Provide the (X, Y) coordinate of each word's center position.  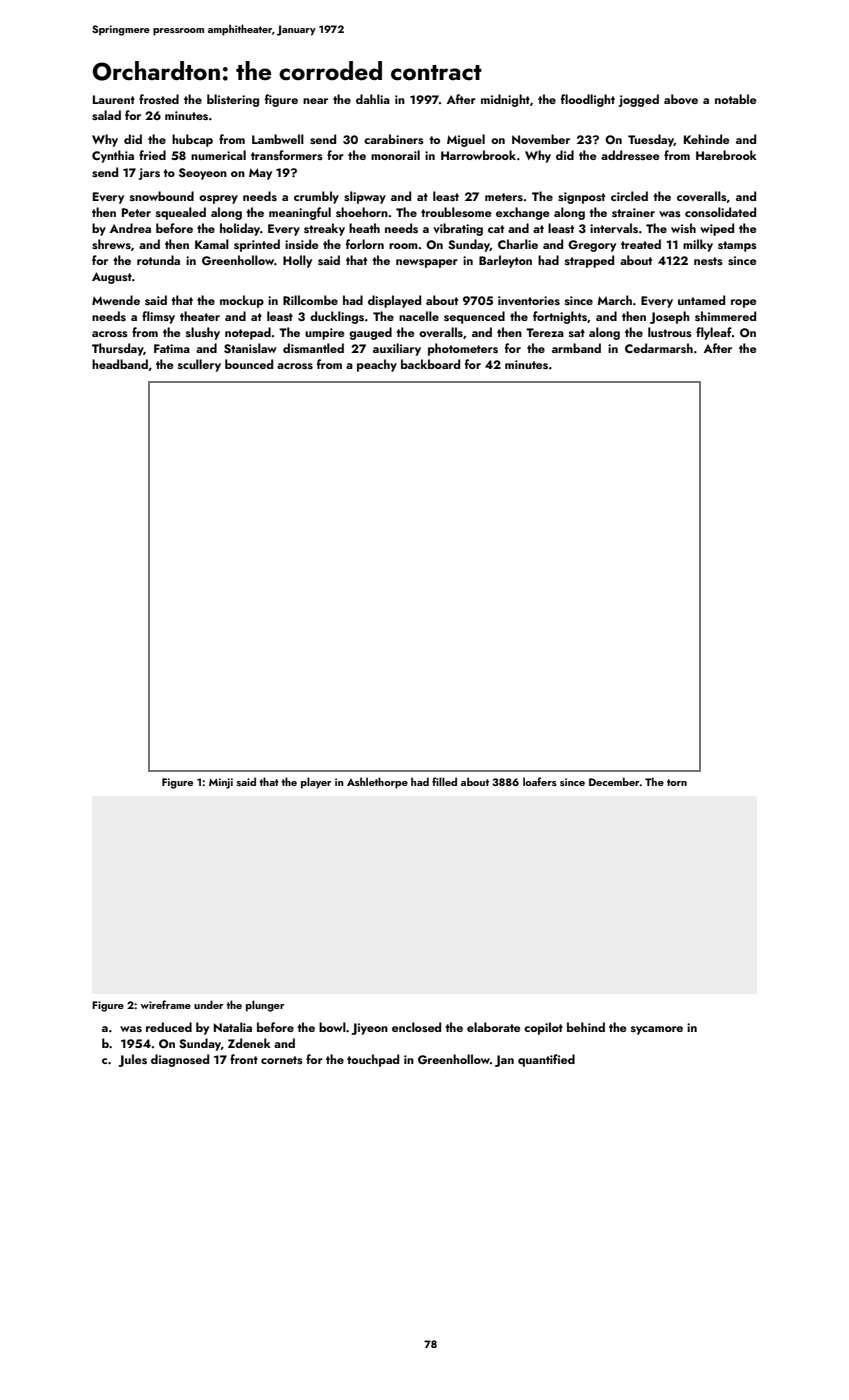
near (315, 101)
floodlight (588, 100)
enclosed (416, 1027)
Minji (221, 783)
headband (120, 364)
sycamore (657, 1030)
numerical (218, 155)
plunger (265, 1006)
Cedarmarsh (659, 348)
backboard (430, 364)
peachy (377, 365)
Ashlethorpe (377, 783)
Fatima (172, 348)
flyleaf (714, 333)
